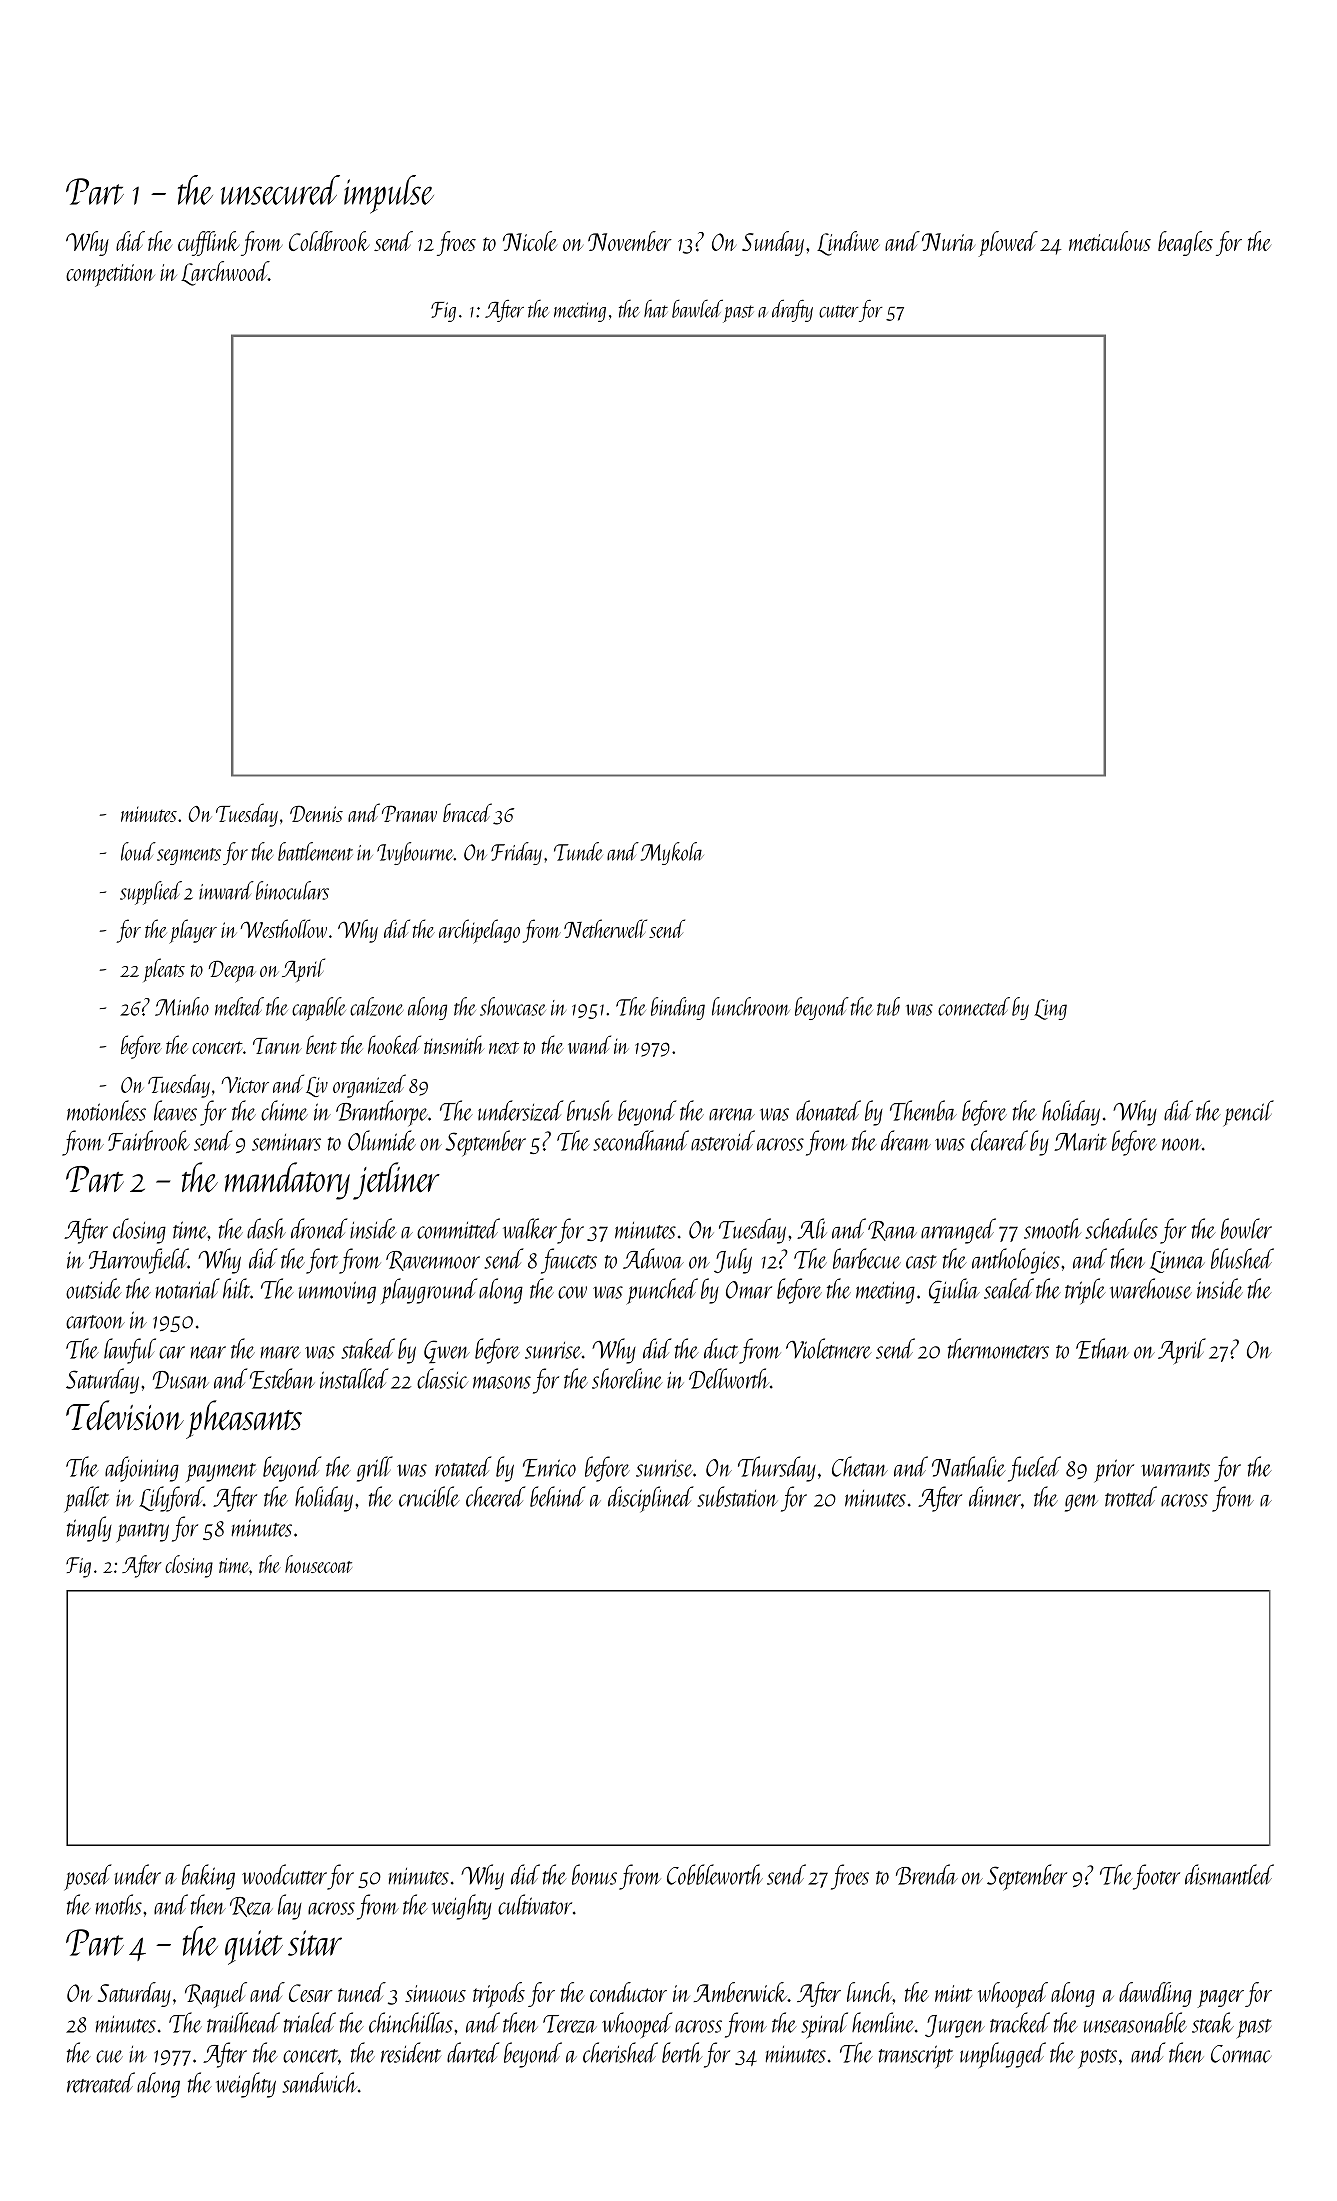 This image has height=2201, width=1337. What do you see at coordinates (824, 2025) in the image?
I see `spiral` at bounding box center [824, 2025].
